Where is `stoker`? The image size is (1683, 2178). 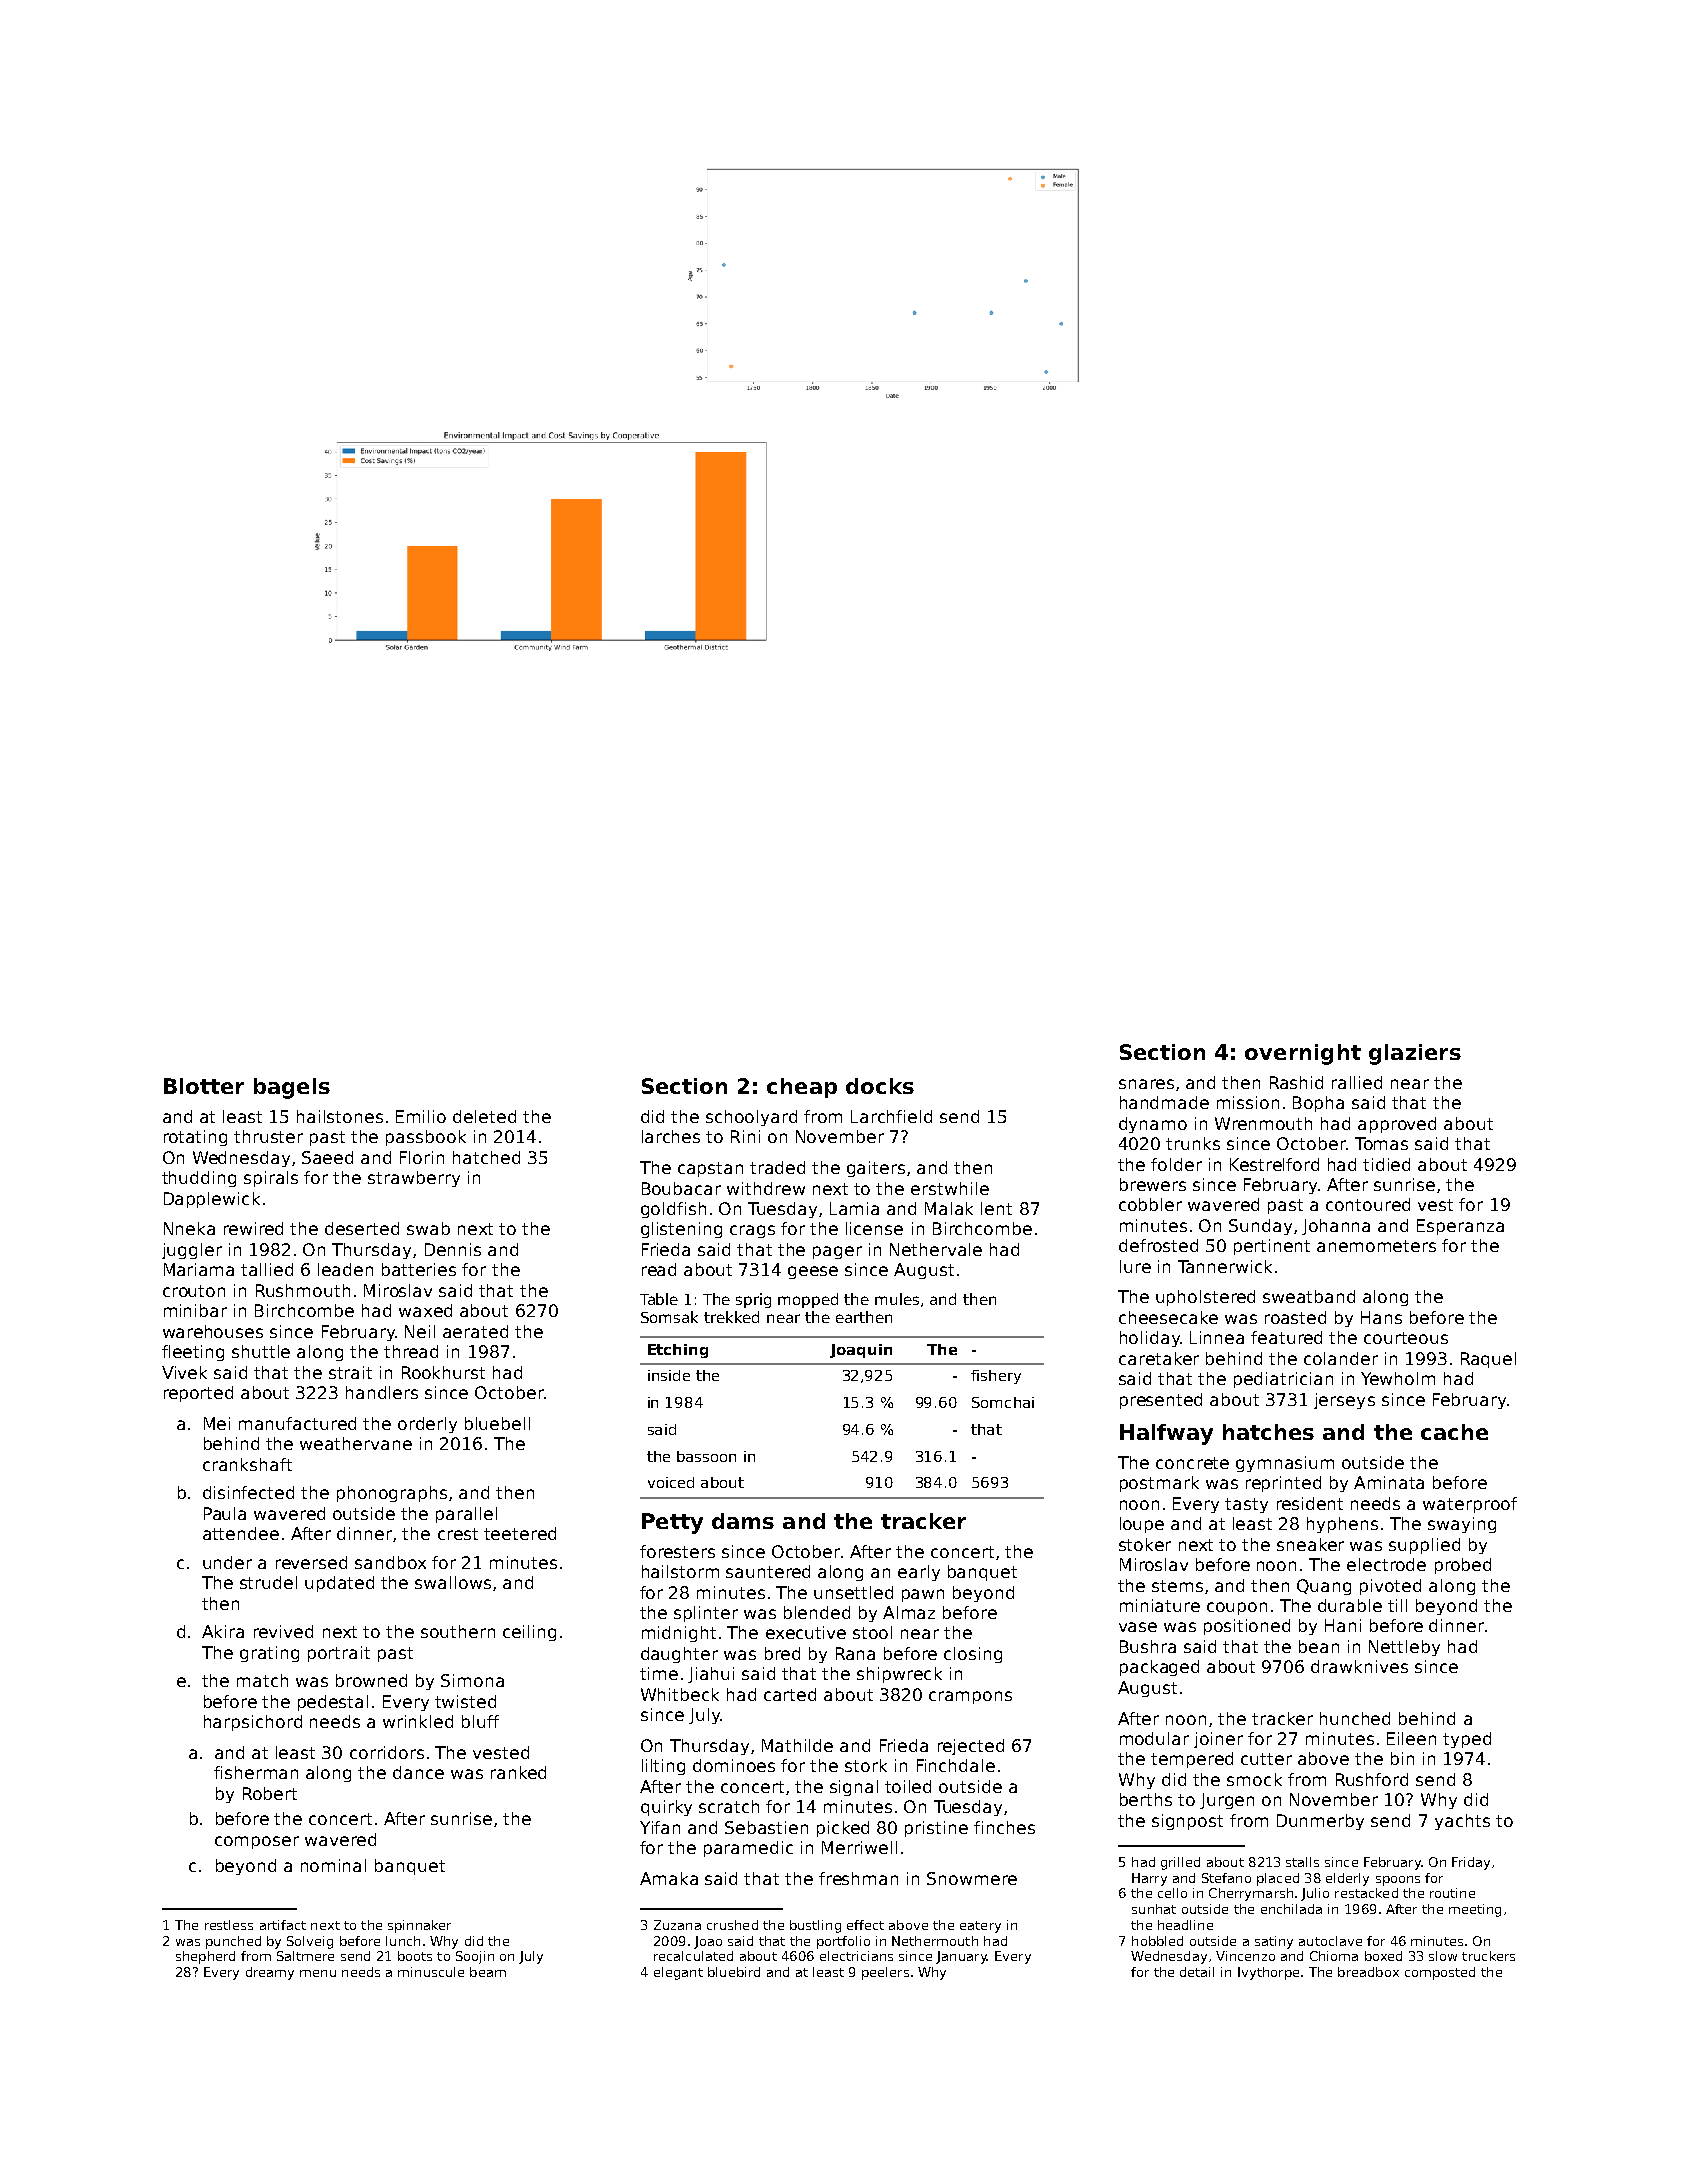 stoker is located at coordinates (1145, 1544).
